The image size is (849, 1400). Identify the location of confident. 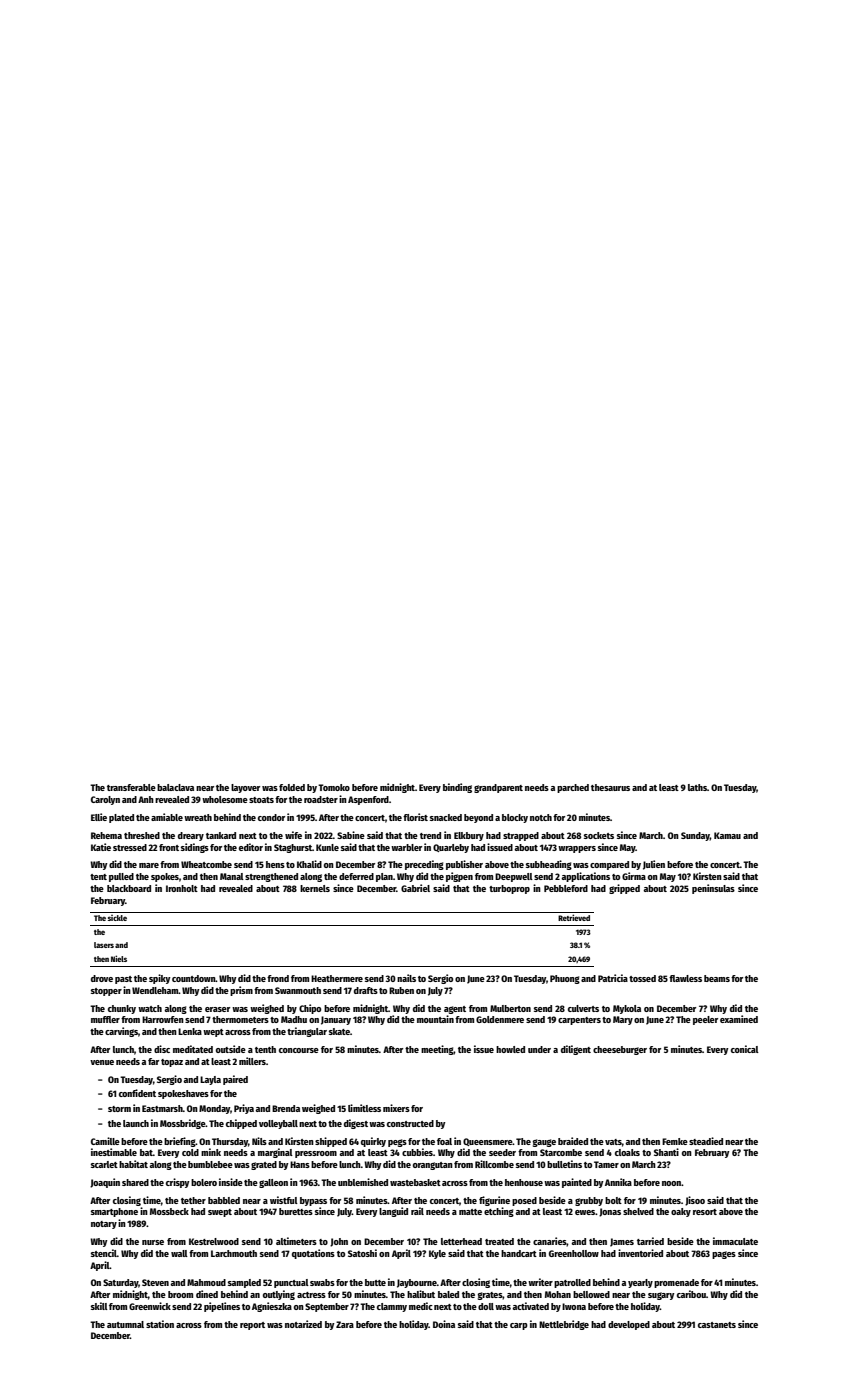
(137, 1093).
